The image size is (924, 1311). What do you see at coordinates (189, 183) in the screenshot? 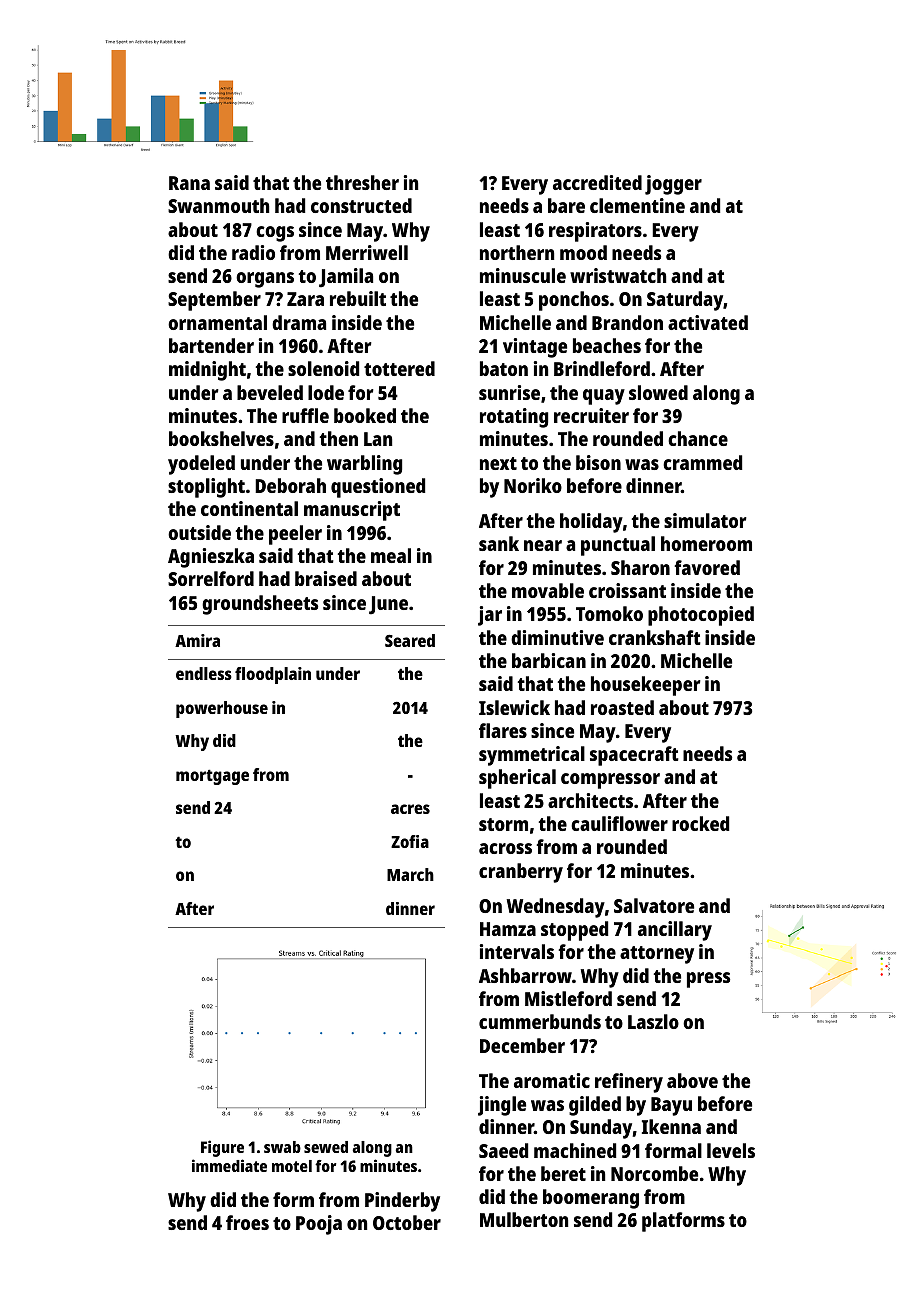
I see `Rana` at bounding box center [189, 183].
